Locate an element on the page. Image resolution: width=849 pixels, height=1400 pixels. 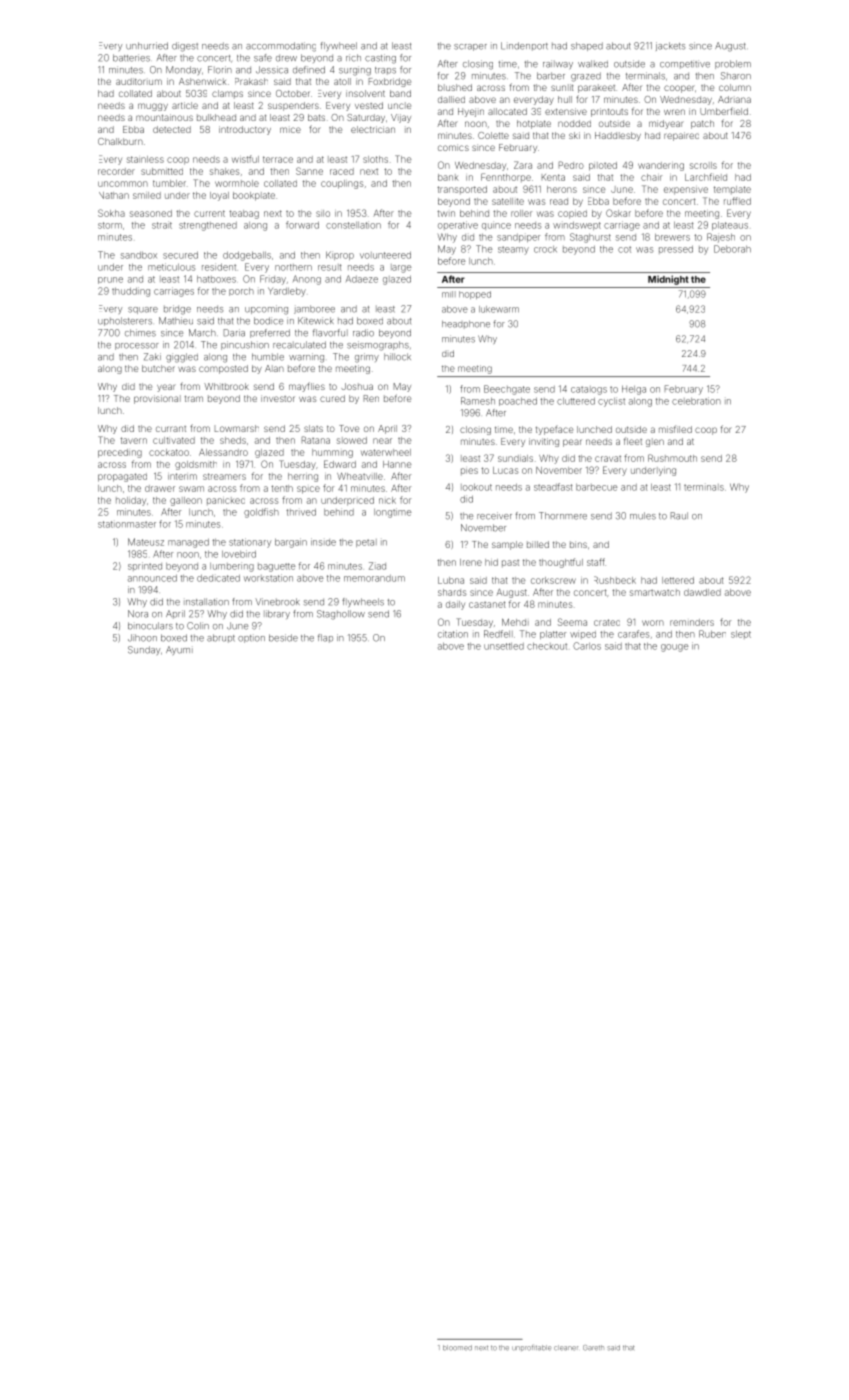
binoculars is located at coordinates (150, 626).
